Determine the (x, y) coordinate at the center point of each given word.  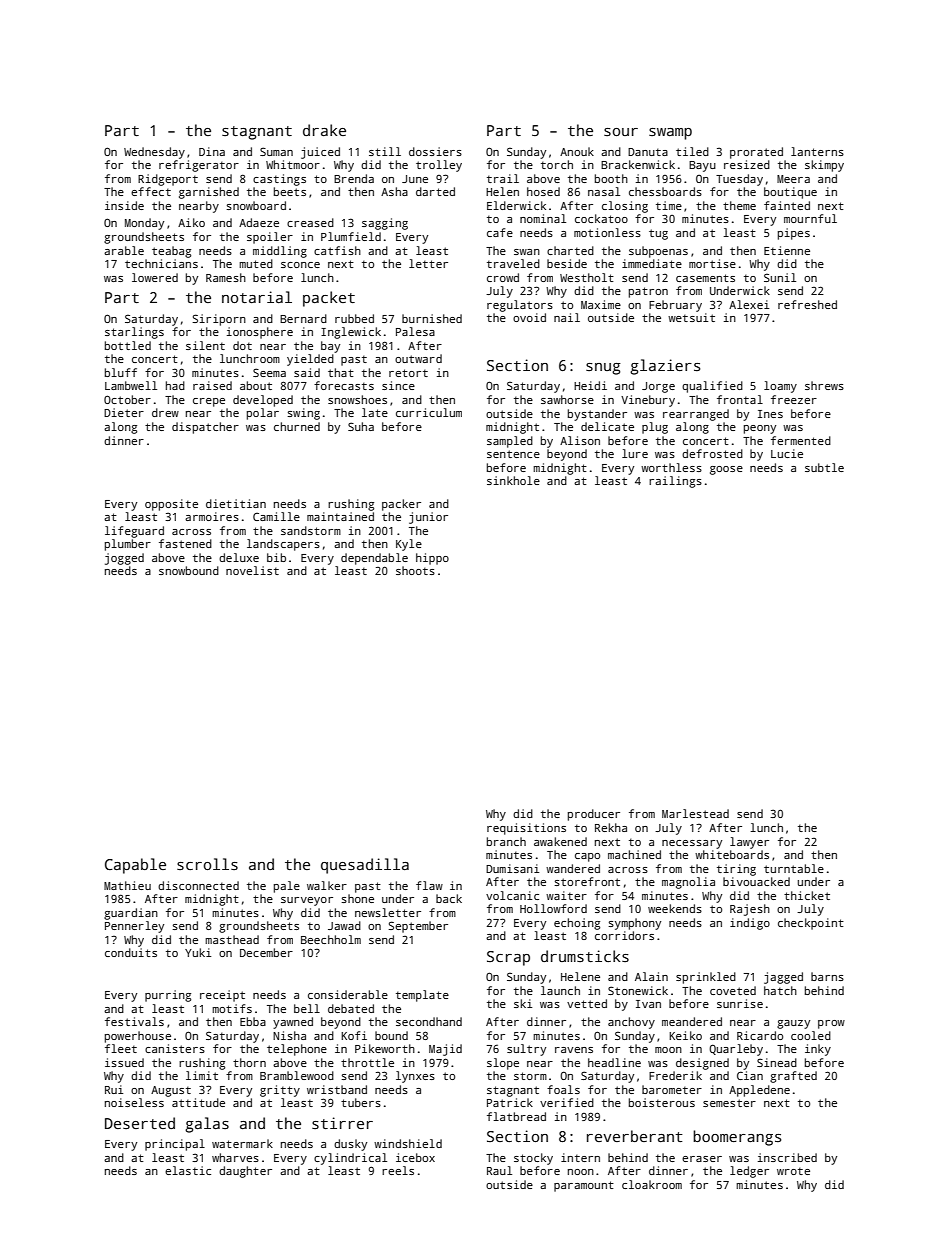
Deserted (140, 1123)
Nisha (289, 1035)
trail (503, 178)
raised (212, 385)
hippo (432, 559)
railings (675, 482)
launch (560, 990)
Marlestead (695, 813)
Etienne (787, 250)
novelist (252, 570)
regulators (520, 306)
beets (290, 191)
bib (276, 557)
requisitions (526, 829)
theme (739, 205)
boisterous (662, 1102)
